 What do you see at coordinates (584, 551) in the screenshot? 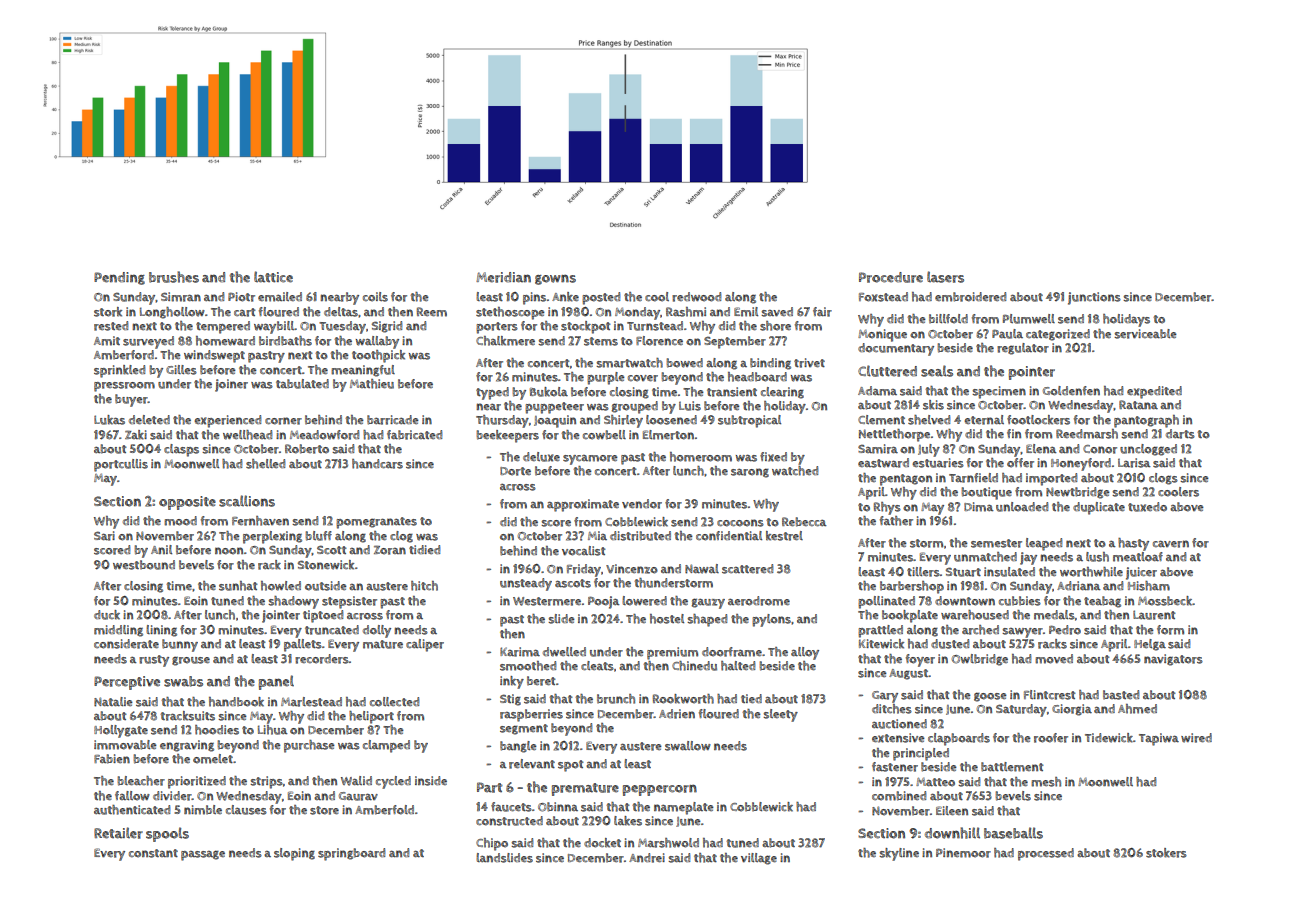
I see `vocalist` at bounding box center [584, 551].
